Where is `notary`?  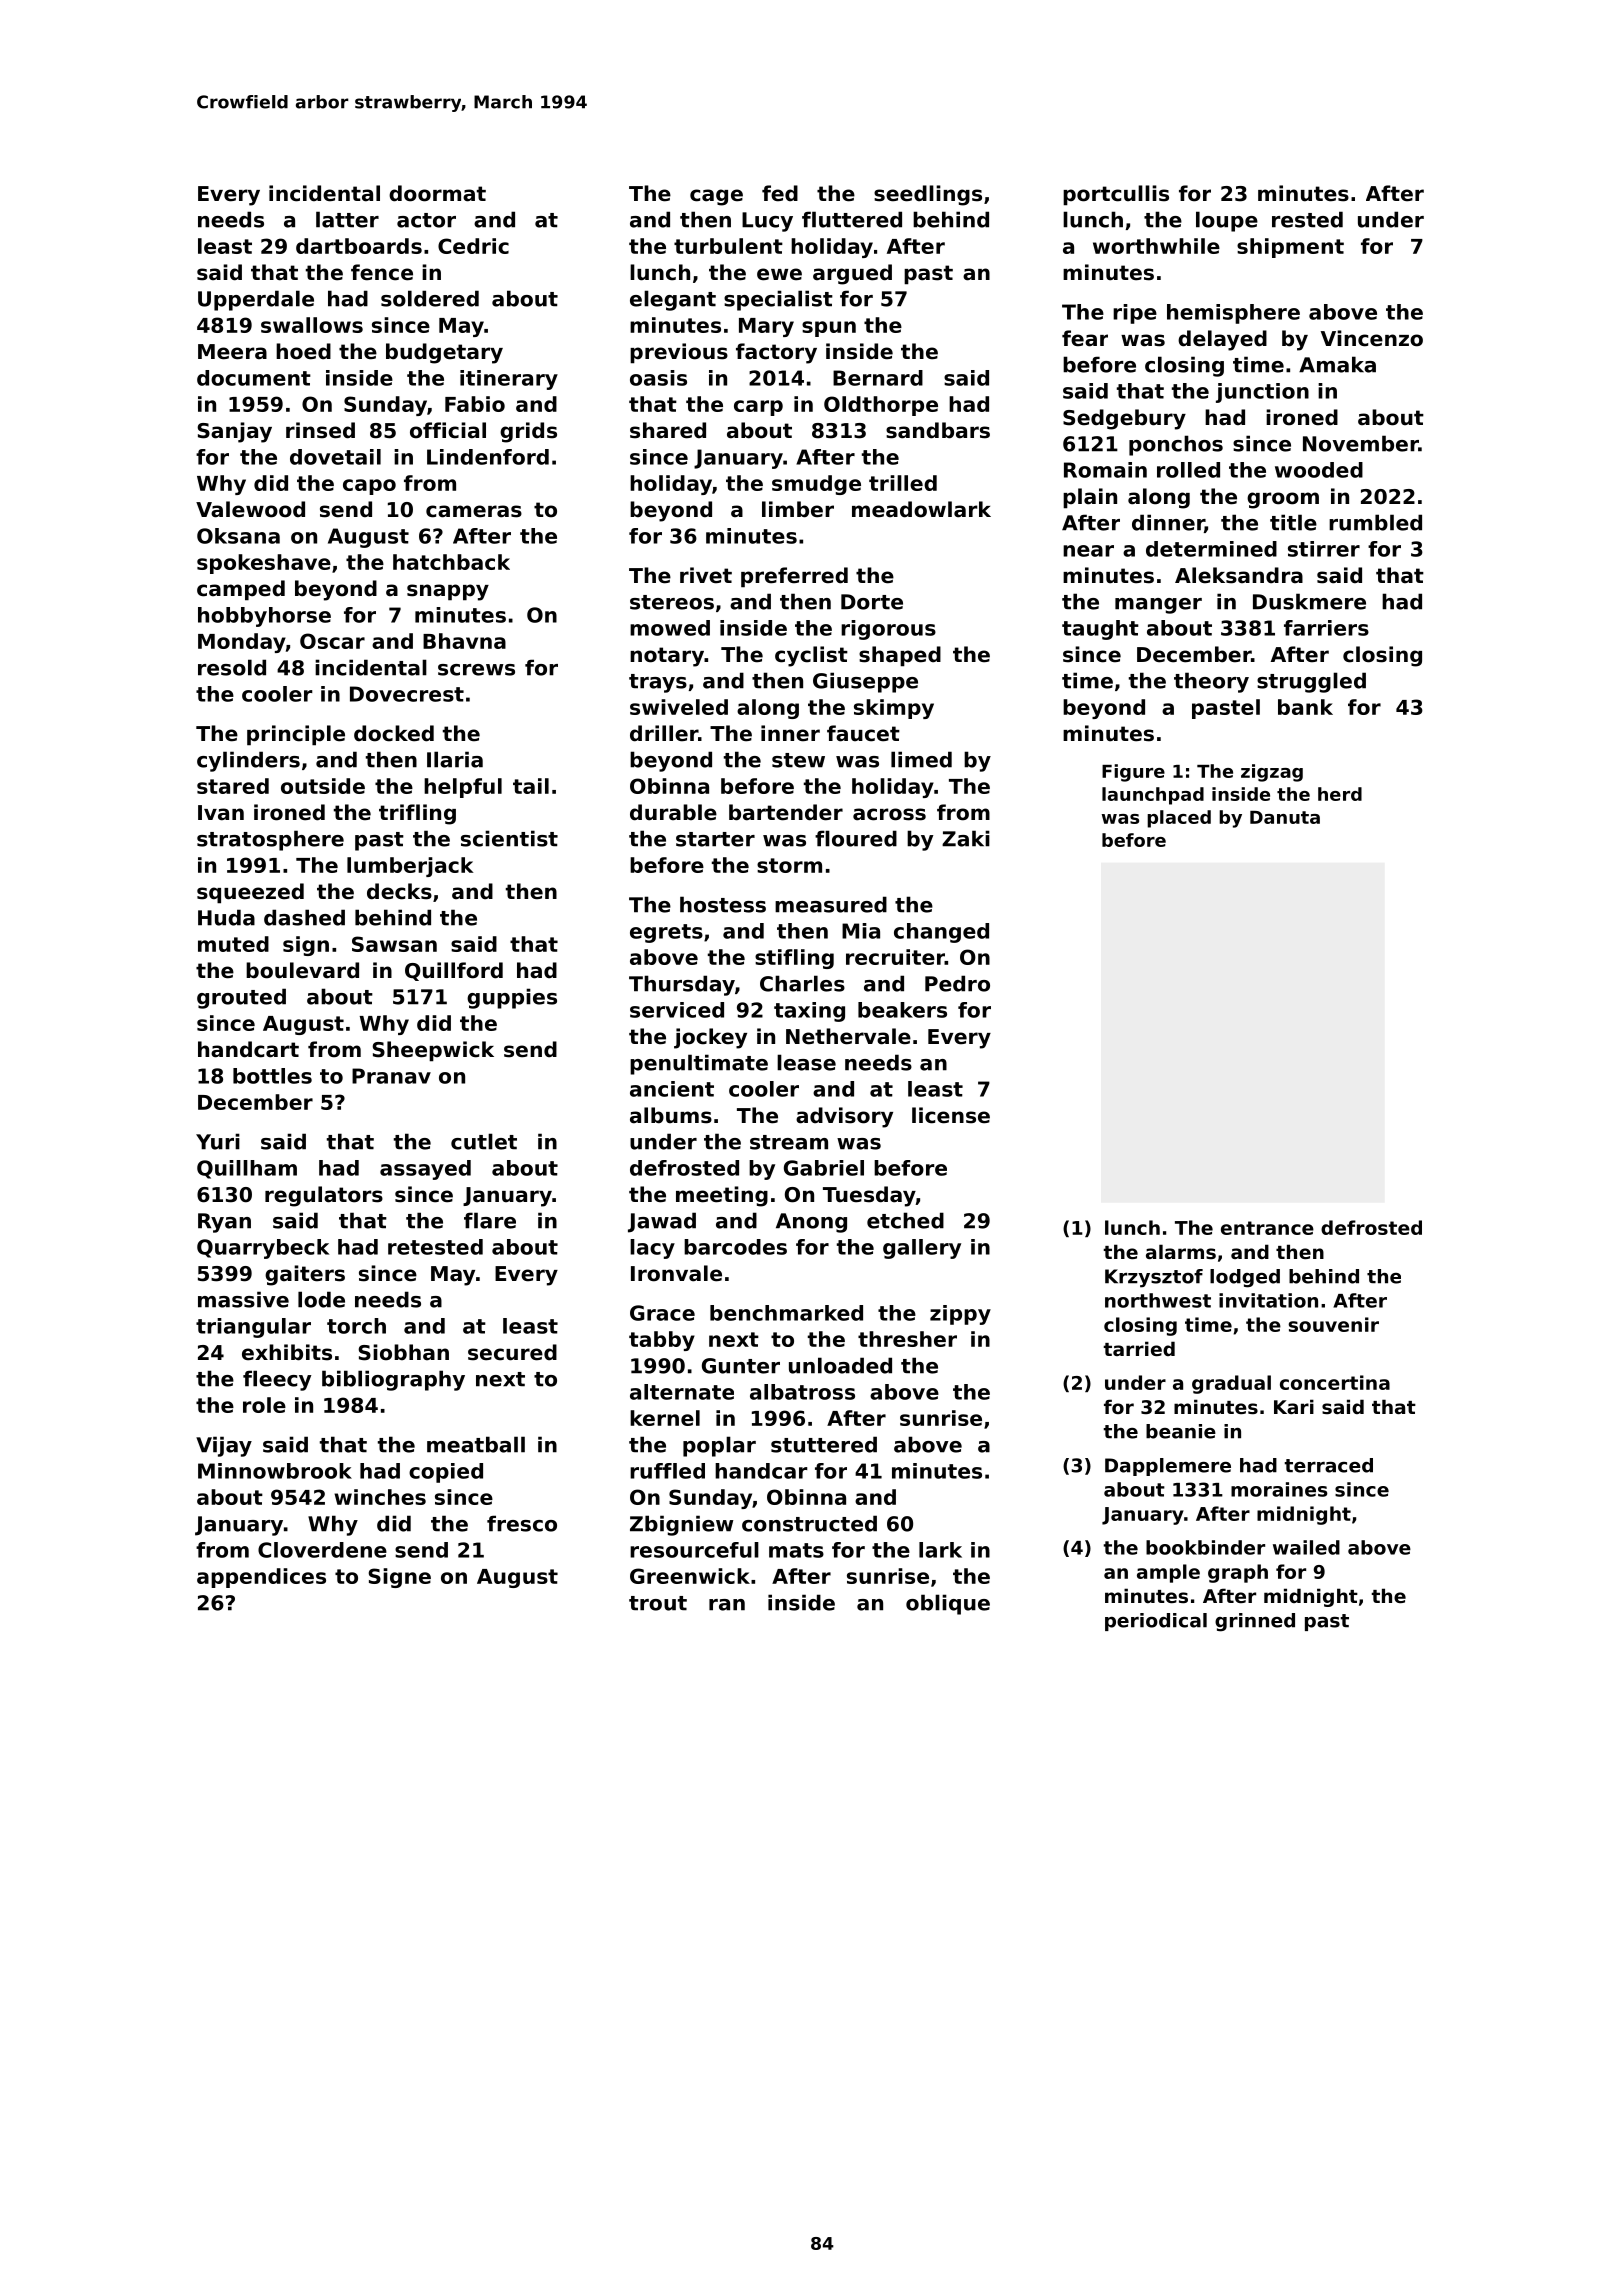 notary is located at coordinates (667, 657).
